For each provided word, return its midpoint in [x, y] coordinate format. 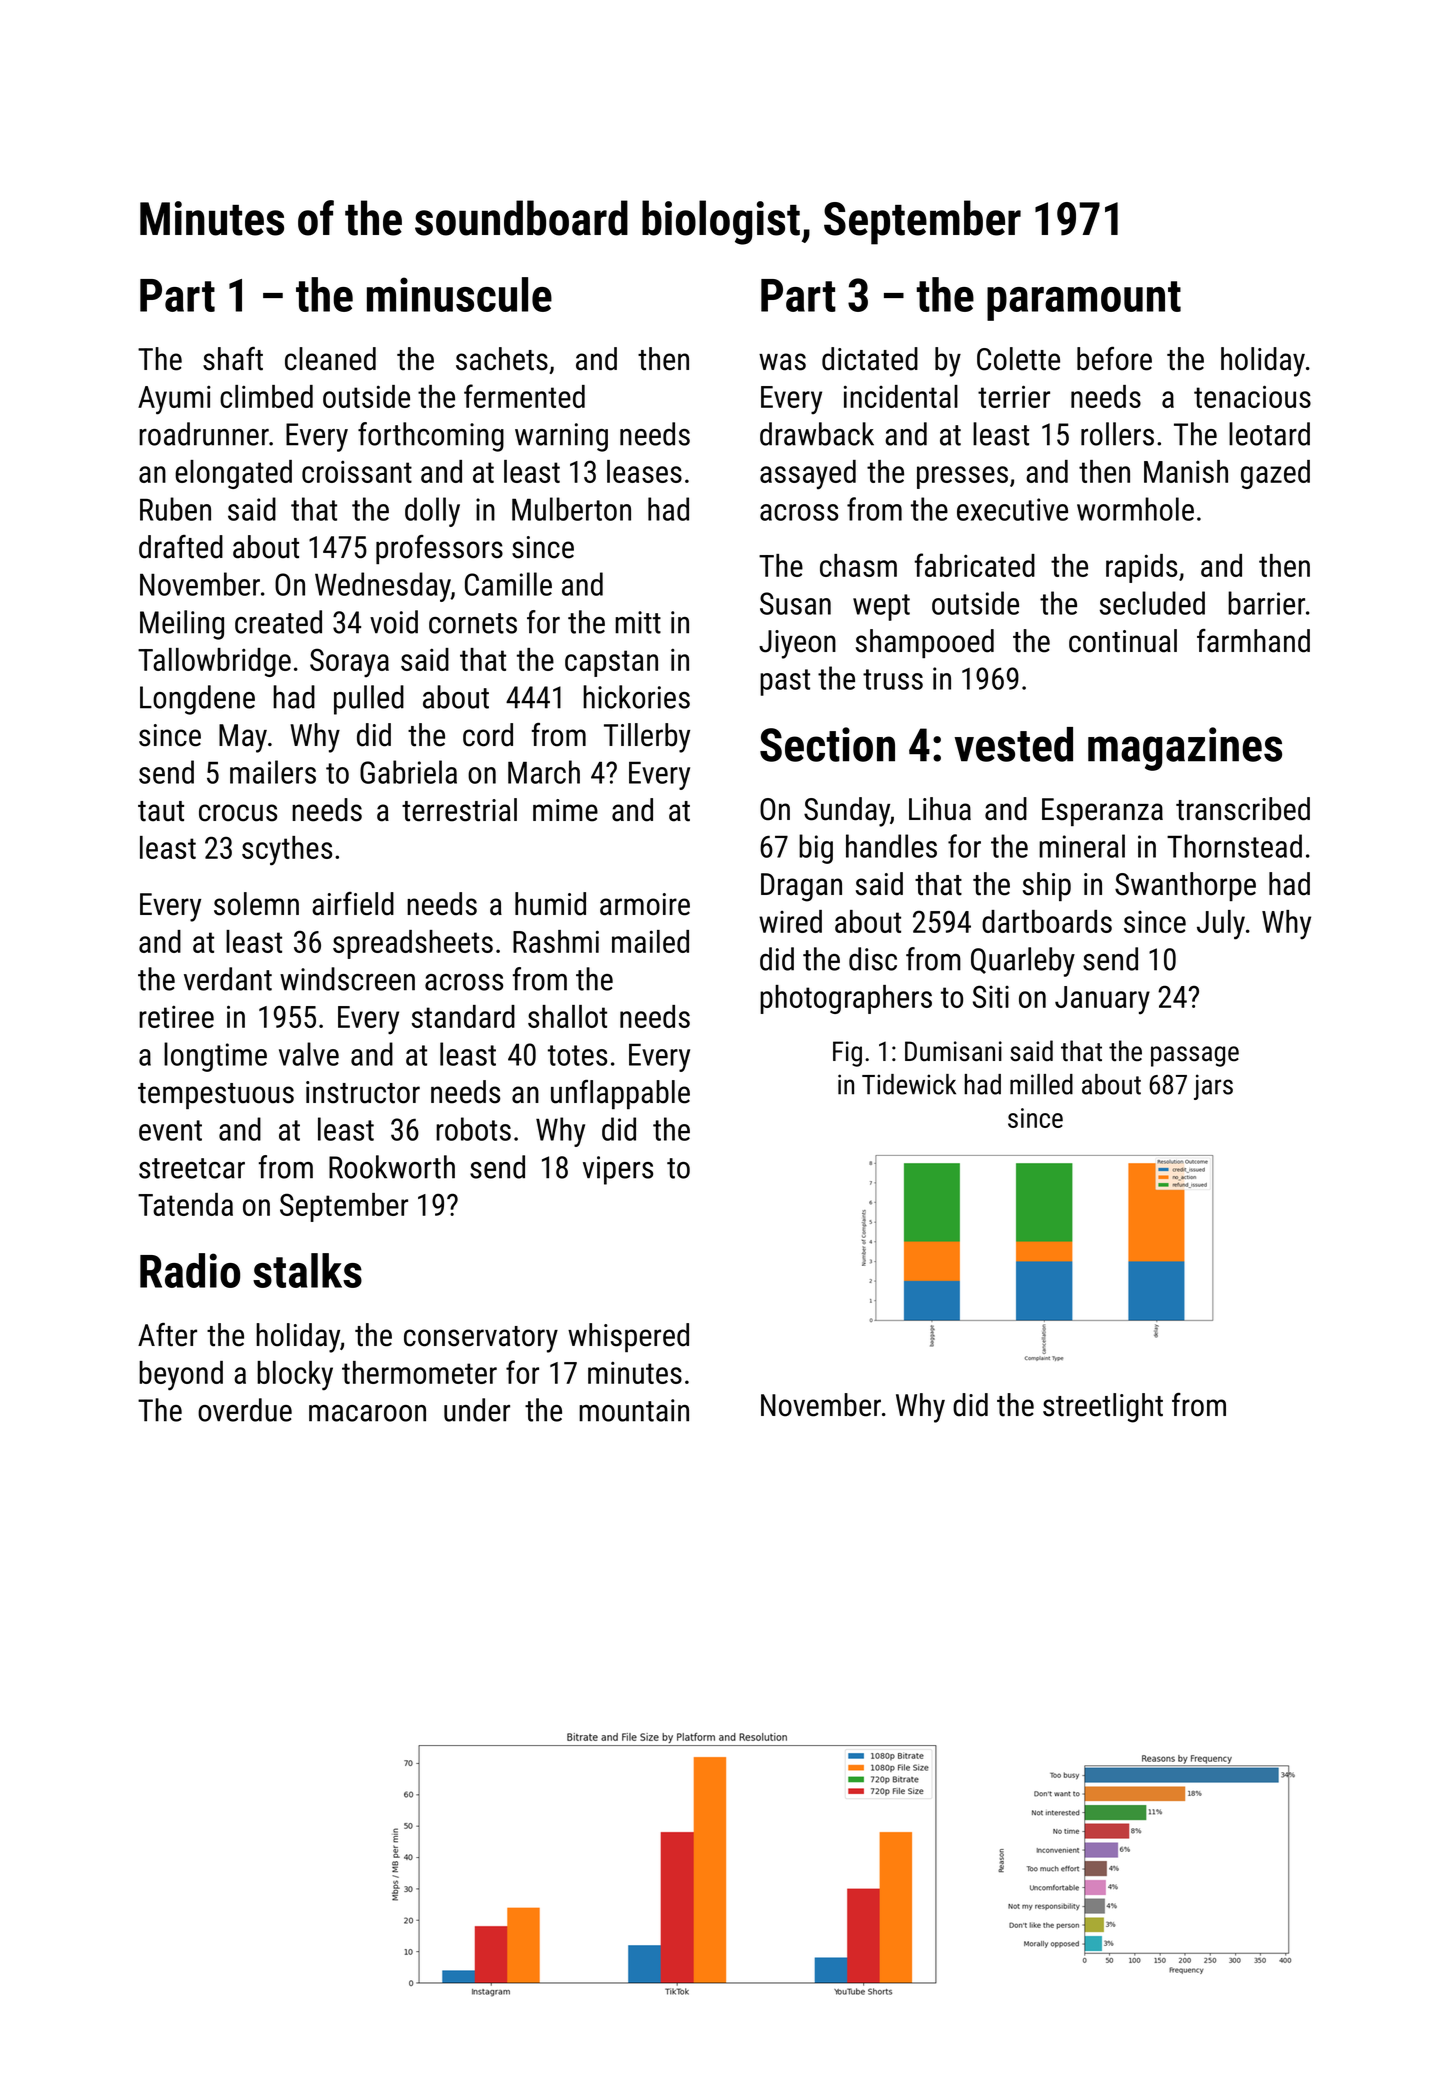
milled [1041, 1084]
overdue [245, 1410]
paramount [1084, 301]
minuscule [459, 294]
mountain [634, 1410]
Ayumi [174, 400]
